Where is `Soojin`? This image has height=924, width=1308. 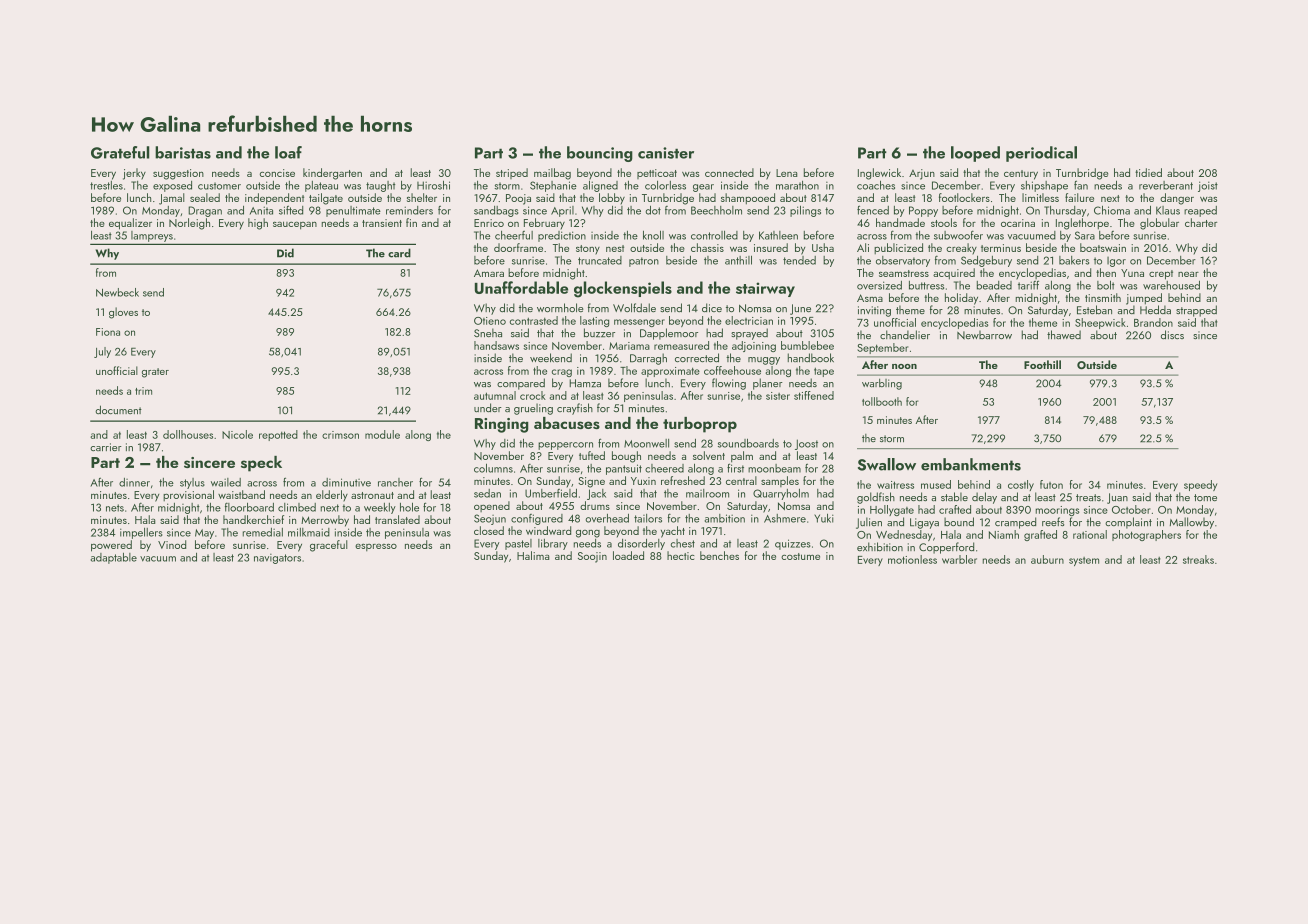
Soojin is located at coordinates (592, 557).
